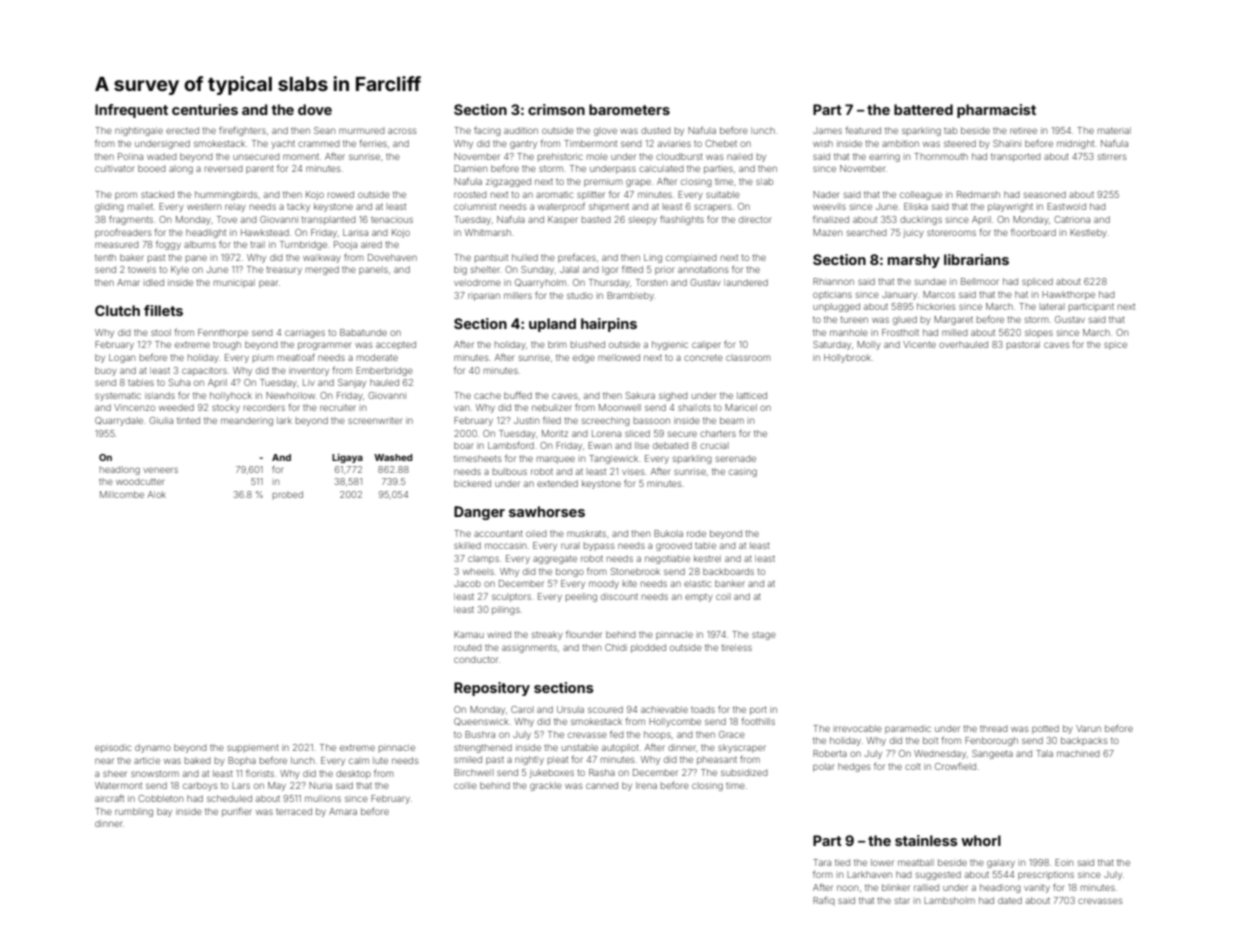 This screenshot has width=1233, height=952. Describe the element at coordinates (978, 194) in the screenshot. I see `Redmarsh` at that location.
